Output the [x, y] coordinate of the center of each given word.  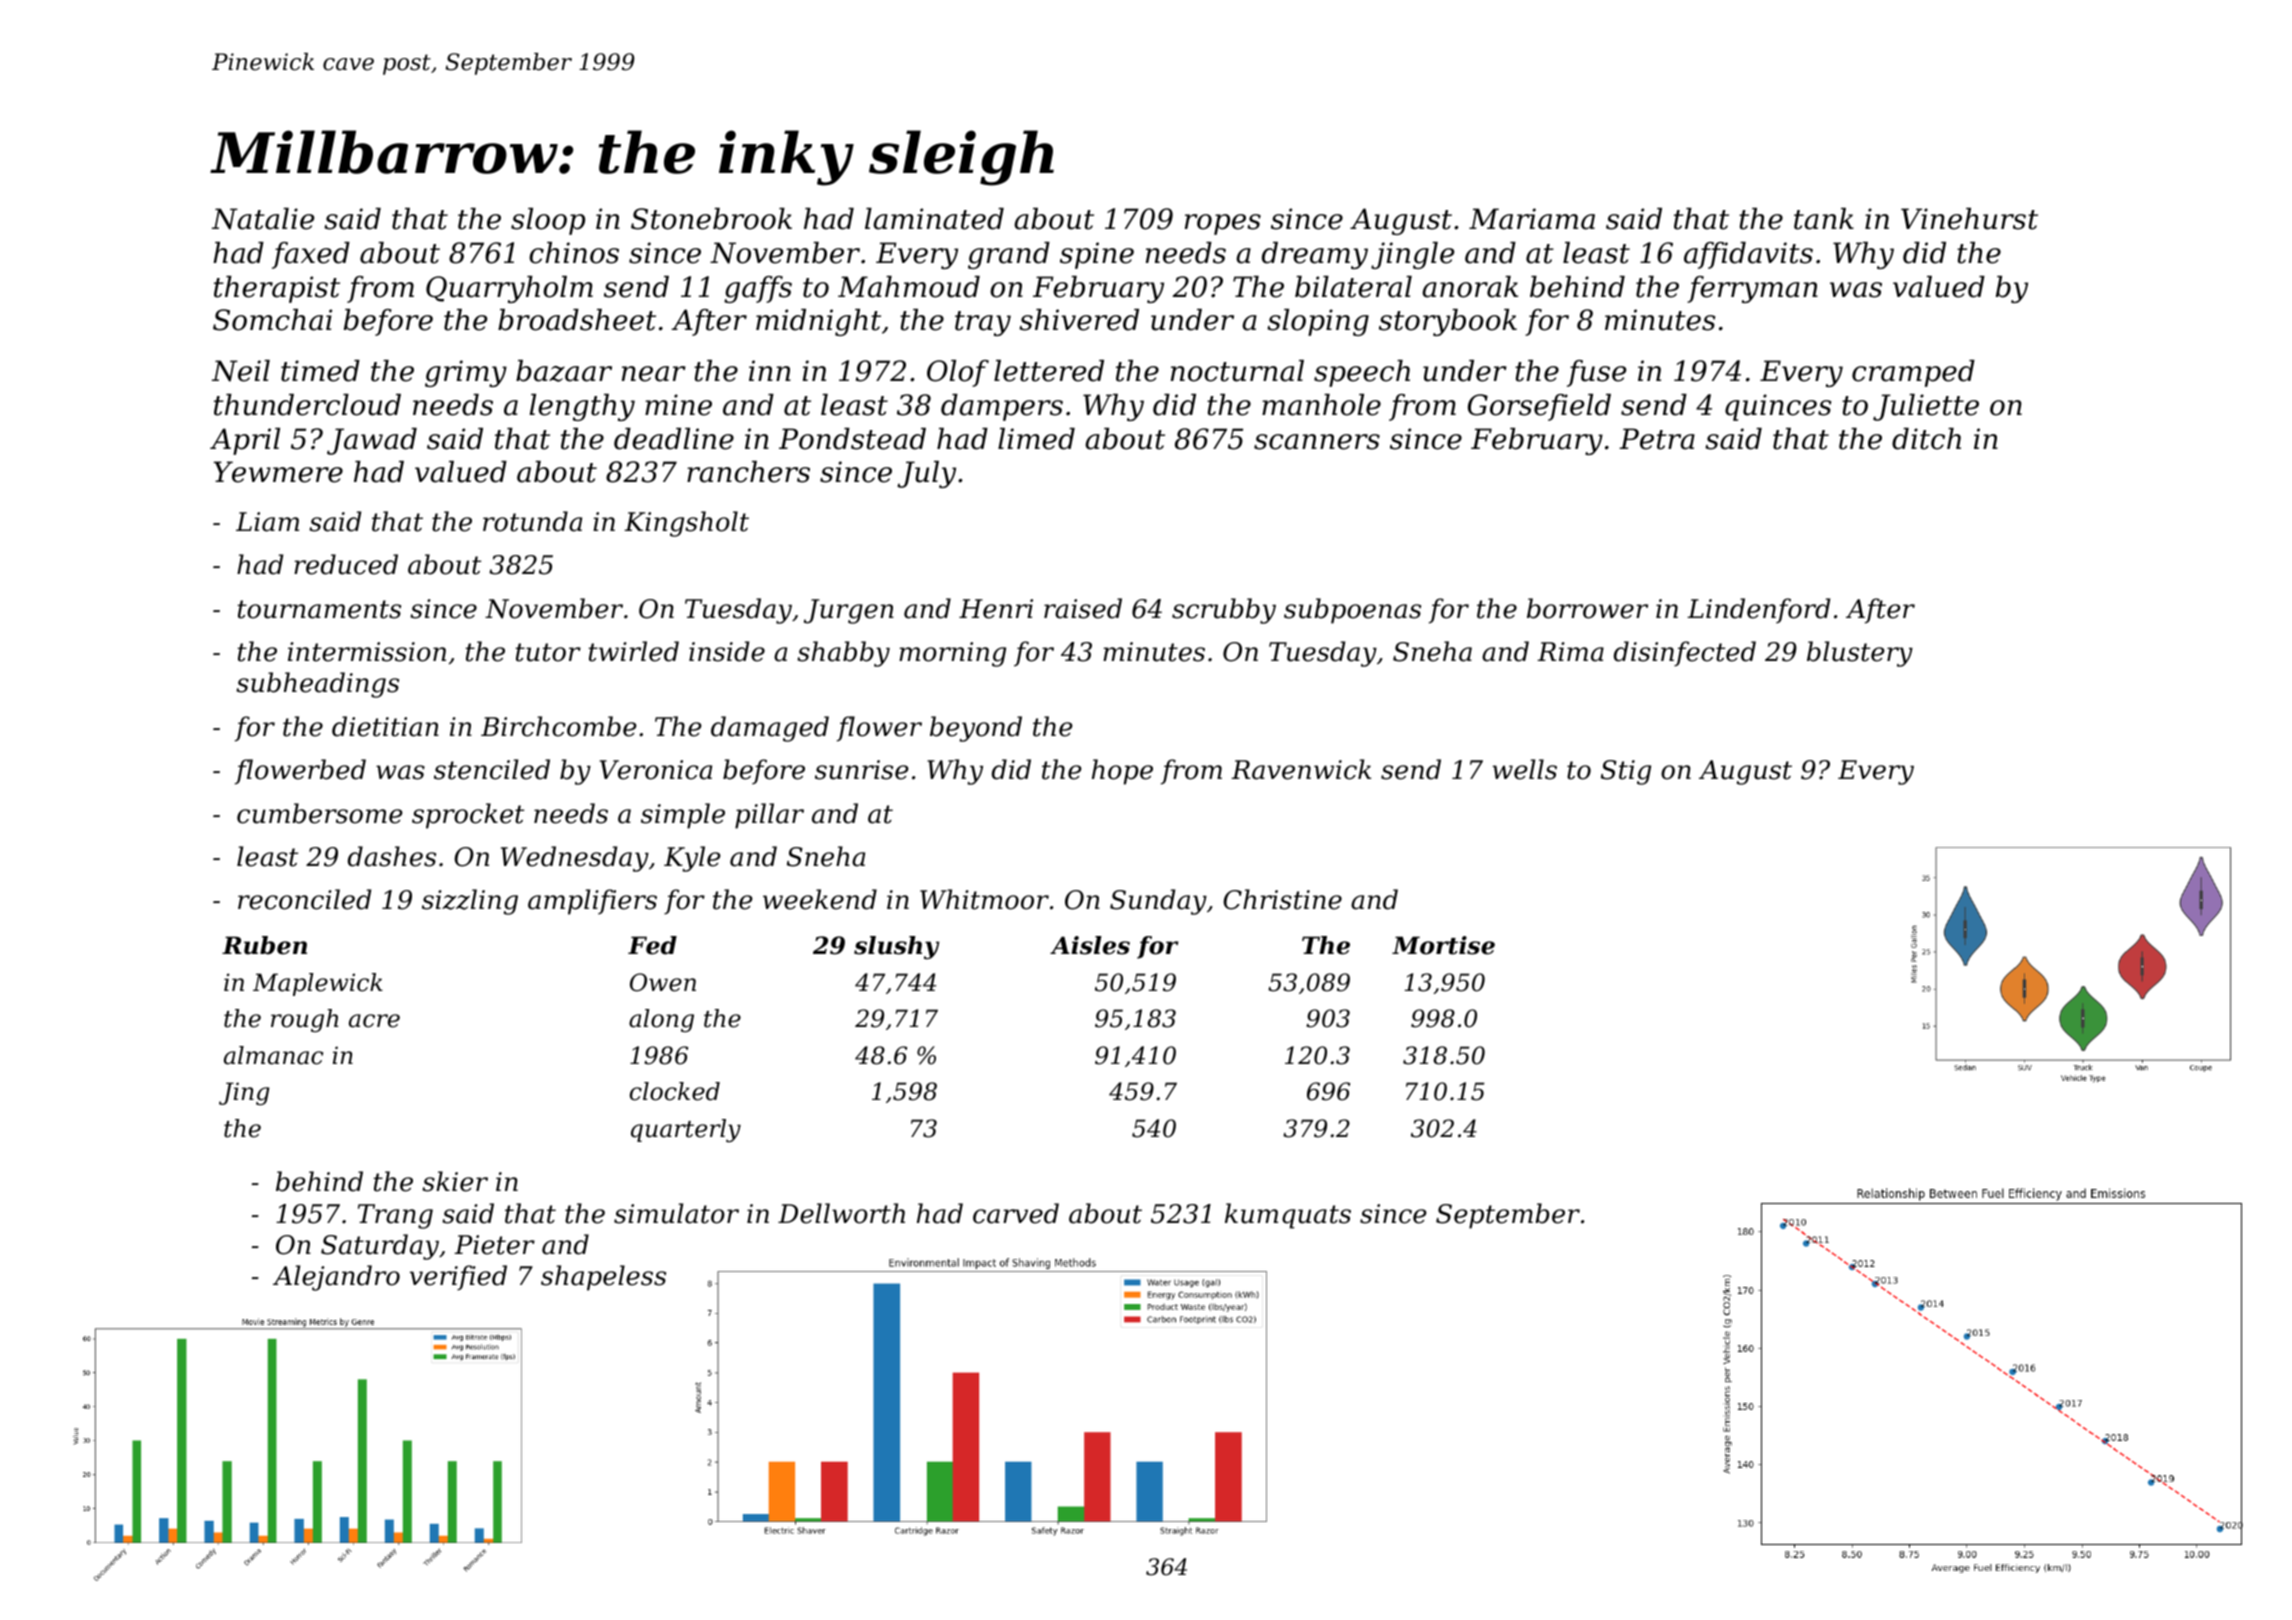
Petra [1657, 439]
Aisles [1090, 945]
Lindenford [1758, 611]
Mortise [1443, 945]
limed [1036, 439]
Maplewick [318, 984]
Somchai [272, 320]
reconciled [304, 899]
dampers [1002, 407]
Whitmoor [984, 899]
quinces [1778, 407]
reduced [346, 564]
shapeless [603, 1278]
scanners [1317, 442]
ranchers [748, 472]
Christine [1282, 899]
